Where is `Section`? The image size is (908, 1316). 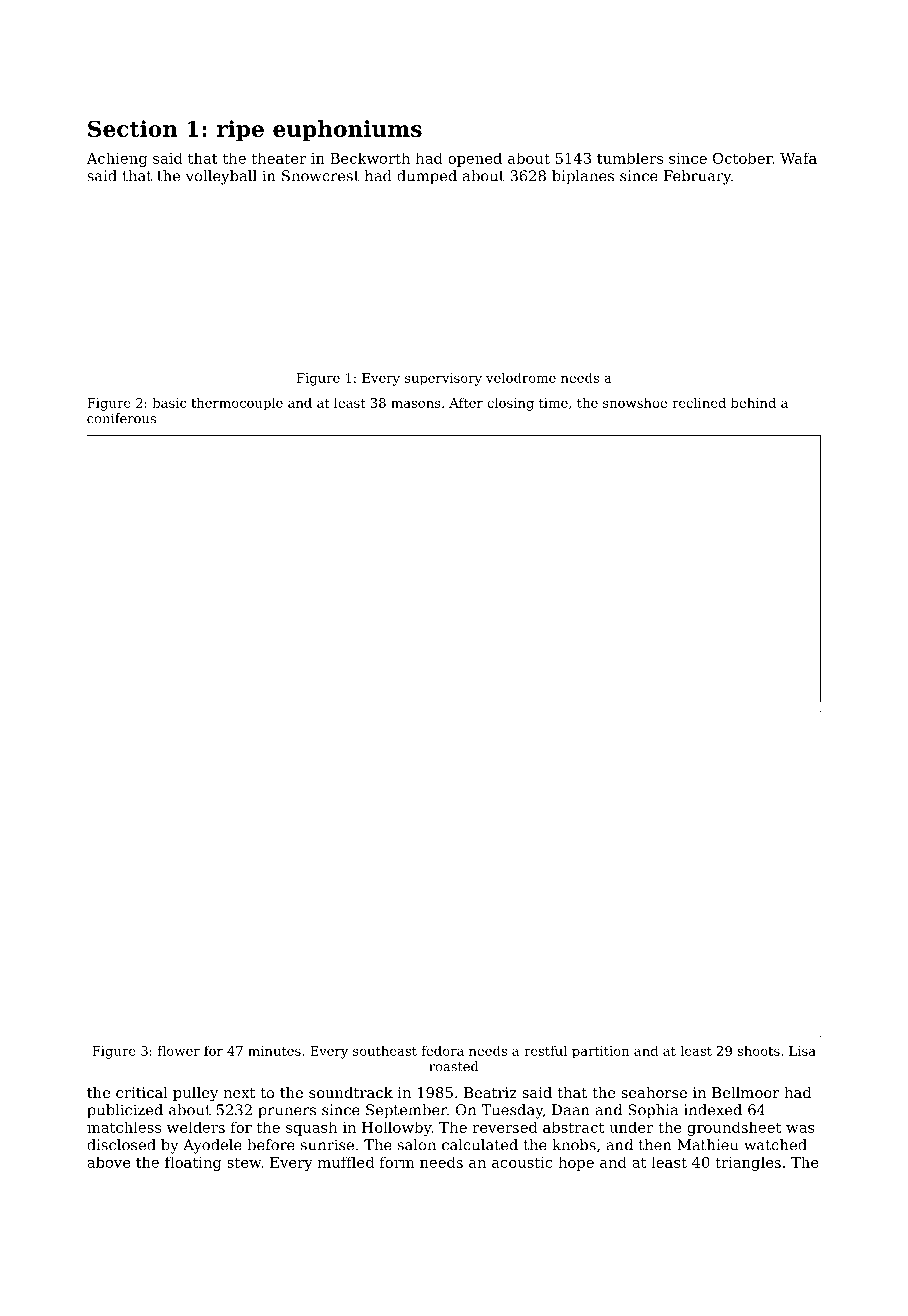 Section is located at coordinates (133, 128).
